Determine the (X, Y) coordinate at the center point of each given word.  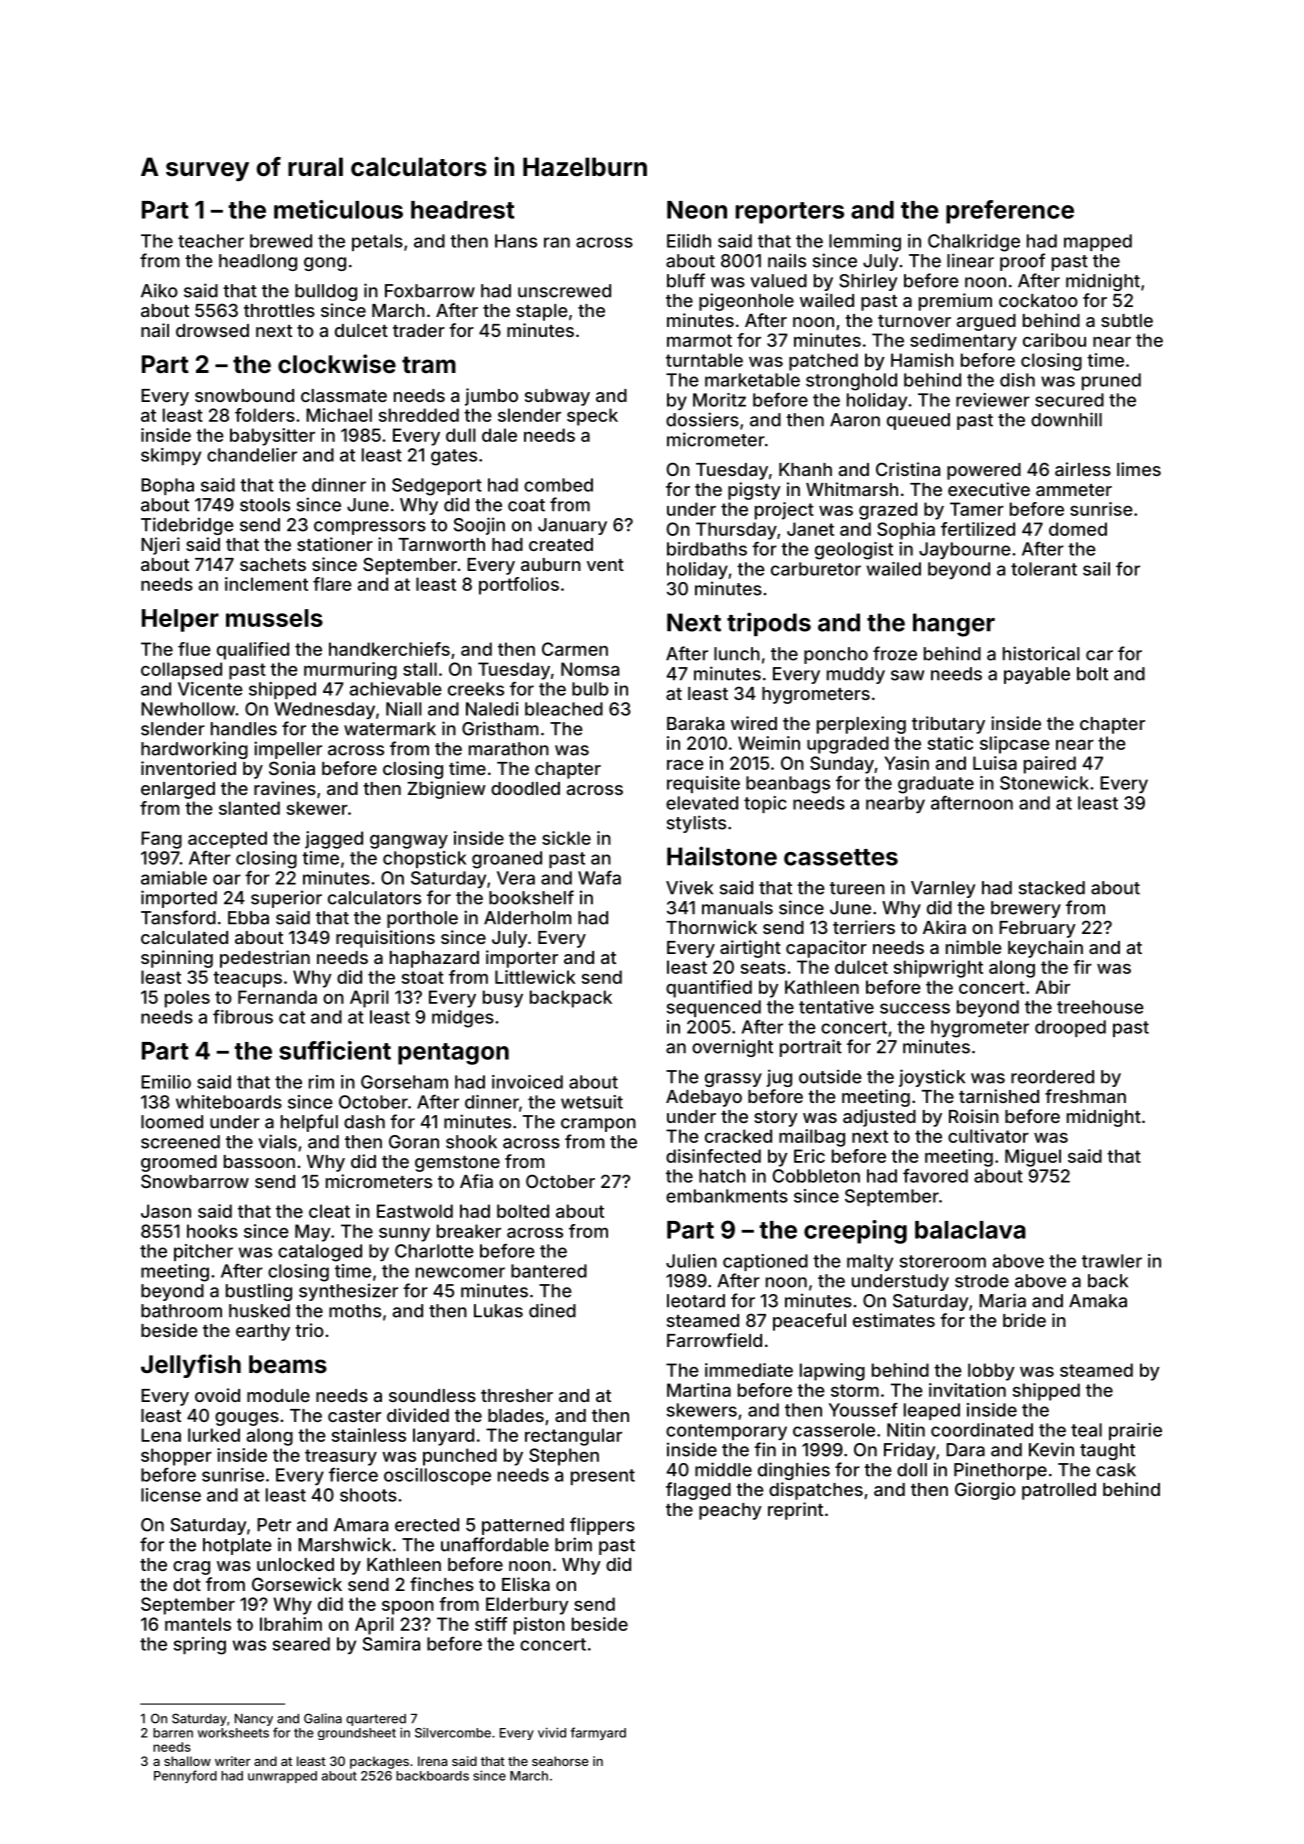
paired (1050, 765)
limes (1139, 469)
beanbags (788, 785)
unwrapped (282, 1777)
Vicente (210, 689)
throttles (279, 310)
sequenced (714, 1008)
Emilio (166, 1082)
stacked (1052, 888)
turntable (704, 360)
